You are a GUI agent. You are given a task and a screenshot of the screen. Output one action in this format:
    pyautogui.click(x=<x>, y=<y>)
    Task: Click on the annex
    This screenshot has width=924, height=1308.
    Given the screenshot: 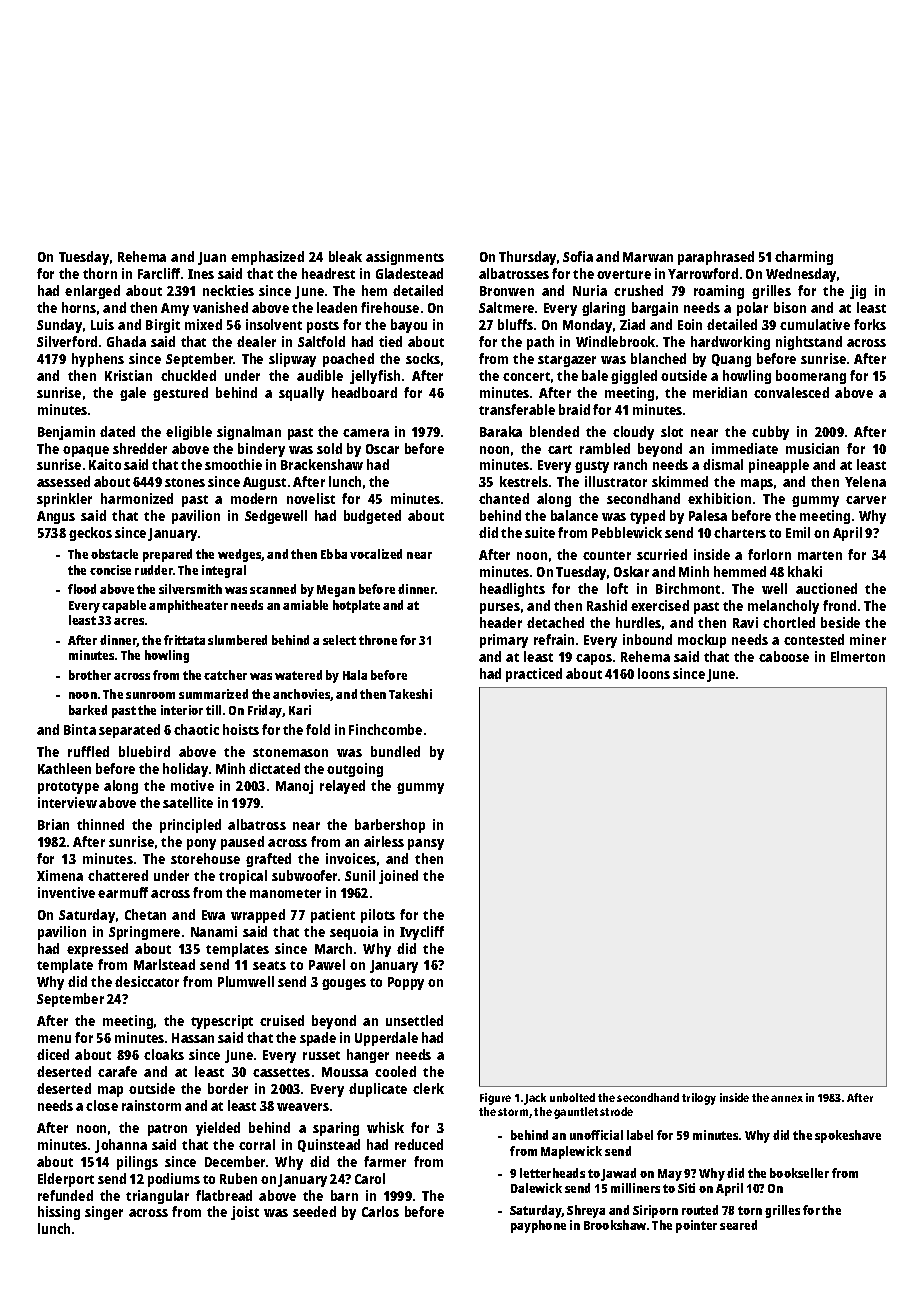 What is the action you would take?
    pyautogui.click(x=787, y=1098)
